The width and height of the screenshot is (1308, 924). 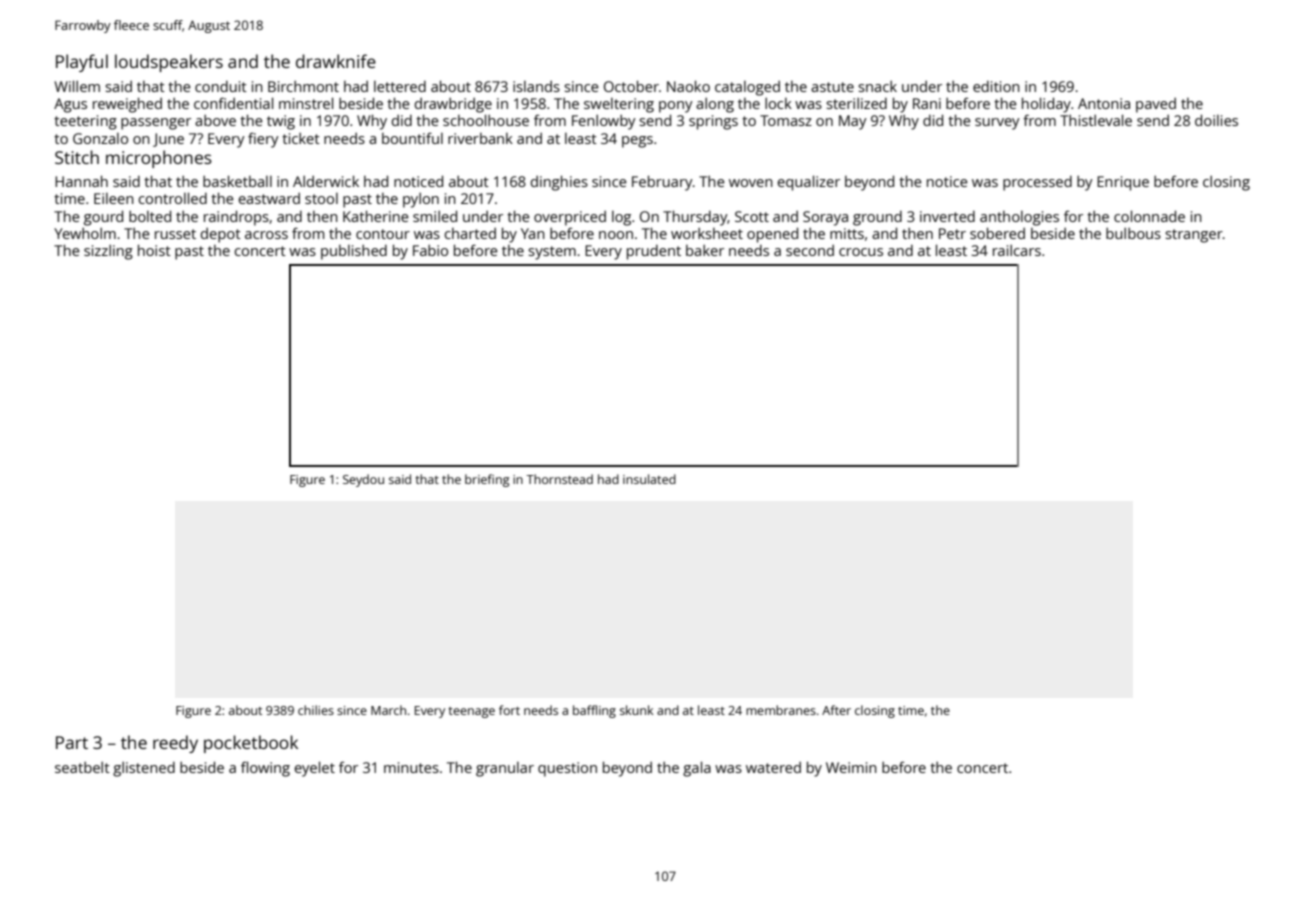 What do you see at coordinates (536, 86) in the screenshot?
I see `islands` at bounding box center [536, 86].
